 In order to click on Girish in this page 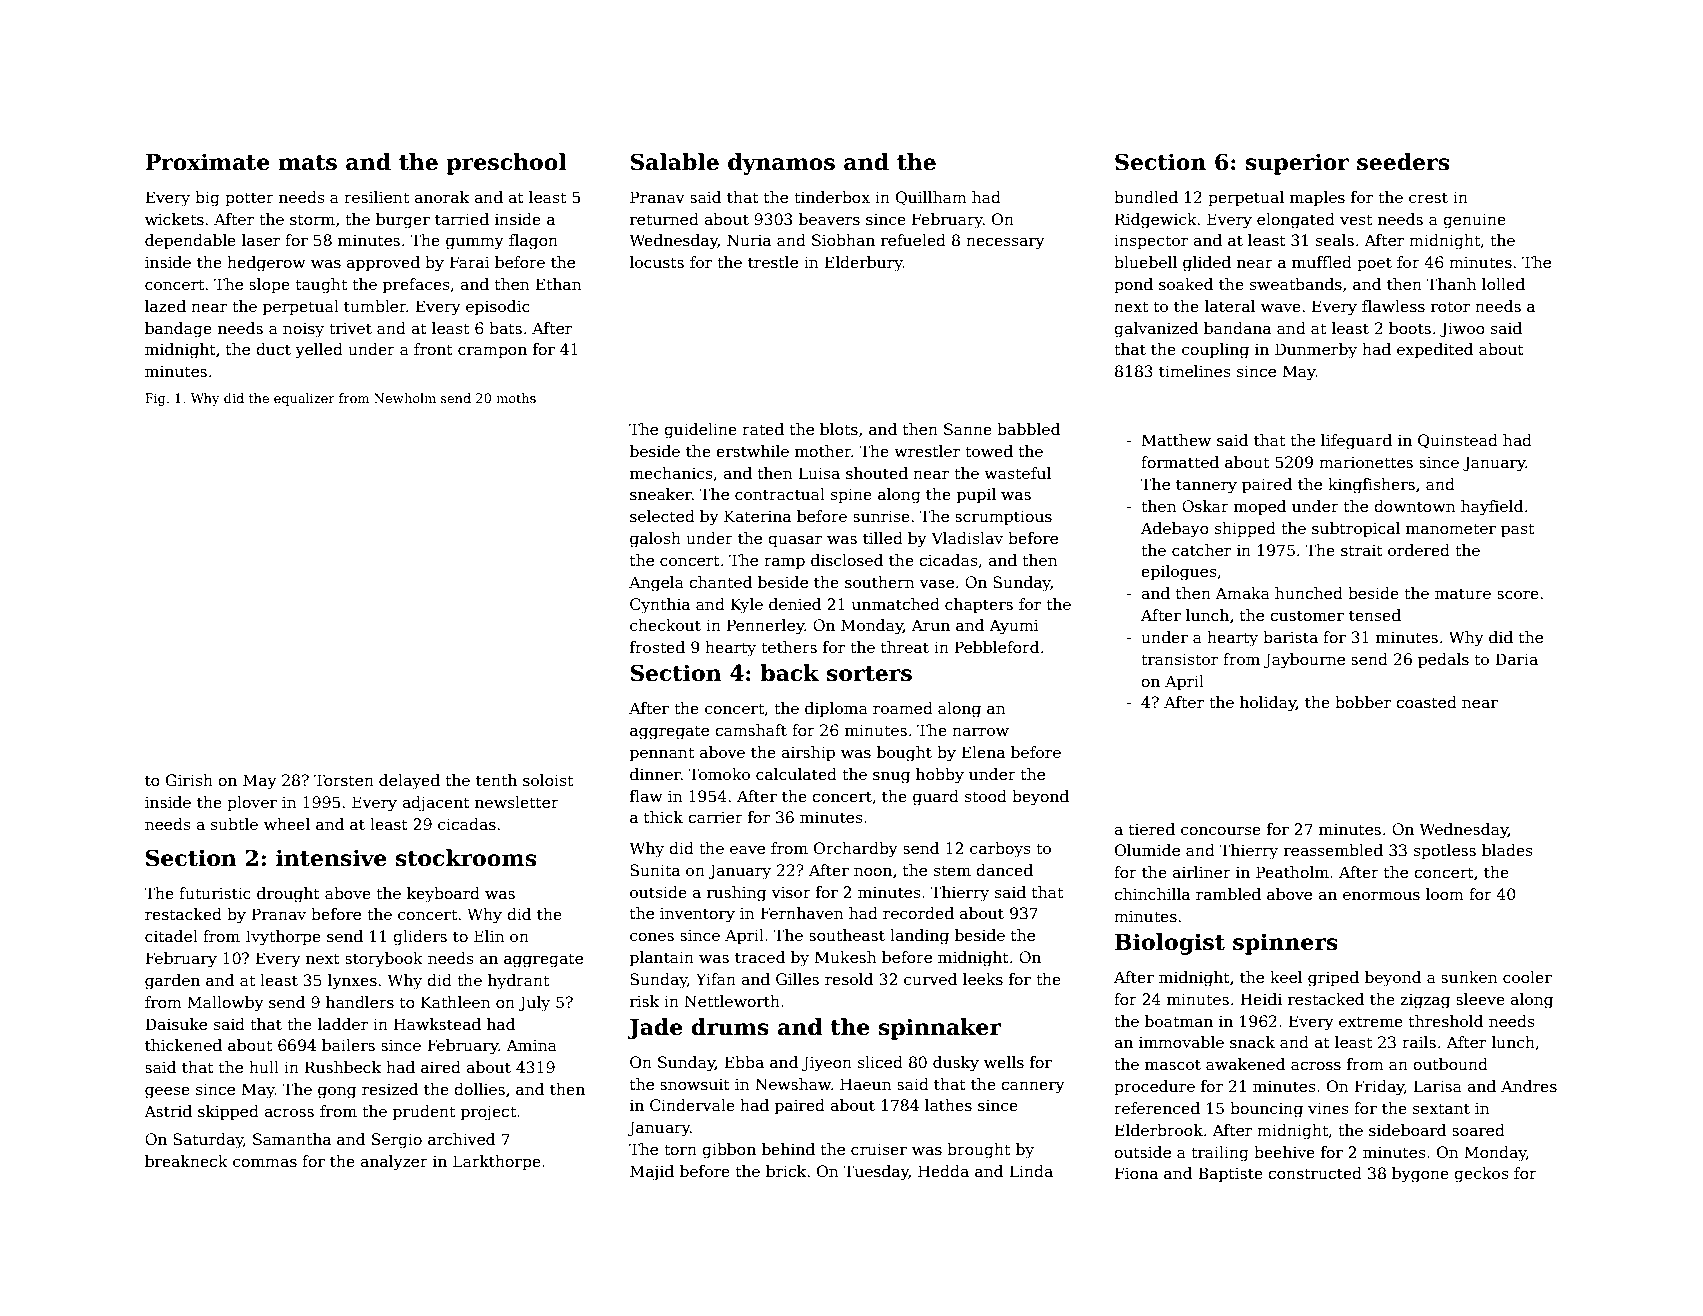, I will do `click(189, 780)`.
